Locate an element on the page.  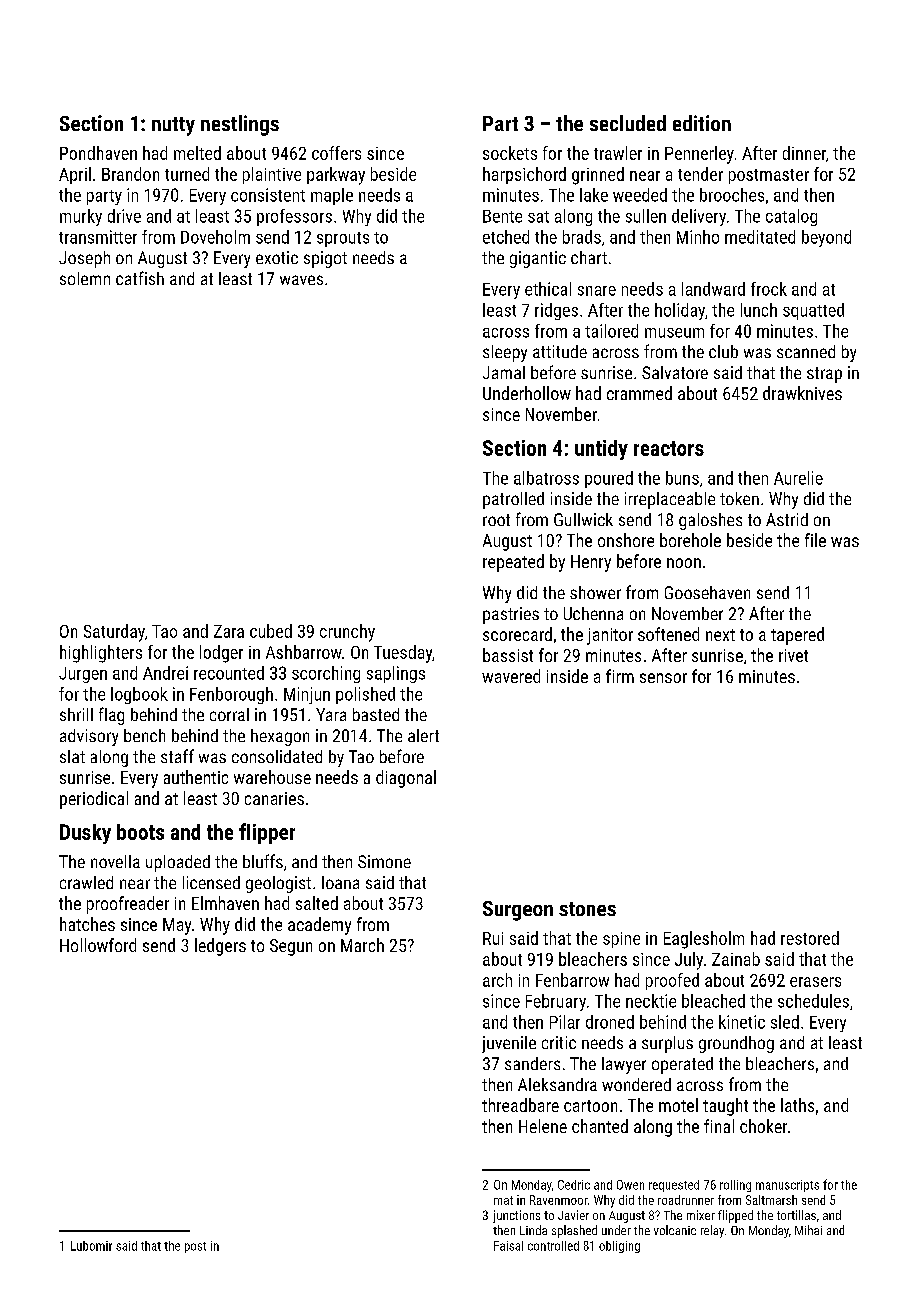
critic is located at coordinates (559, 1042).
